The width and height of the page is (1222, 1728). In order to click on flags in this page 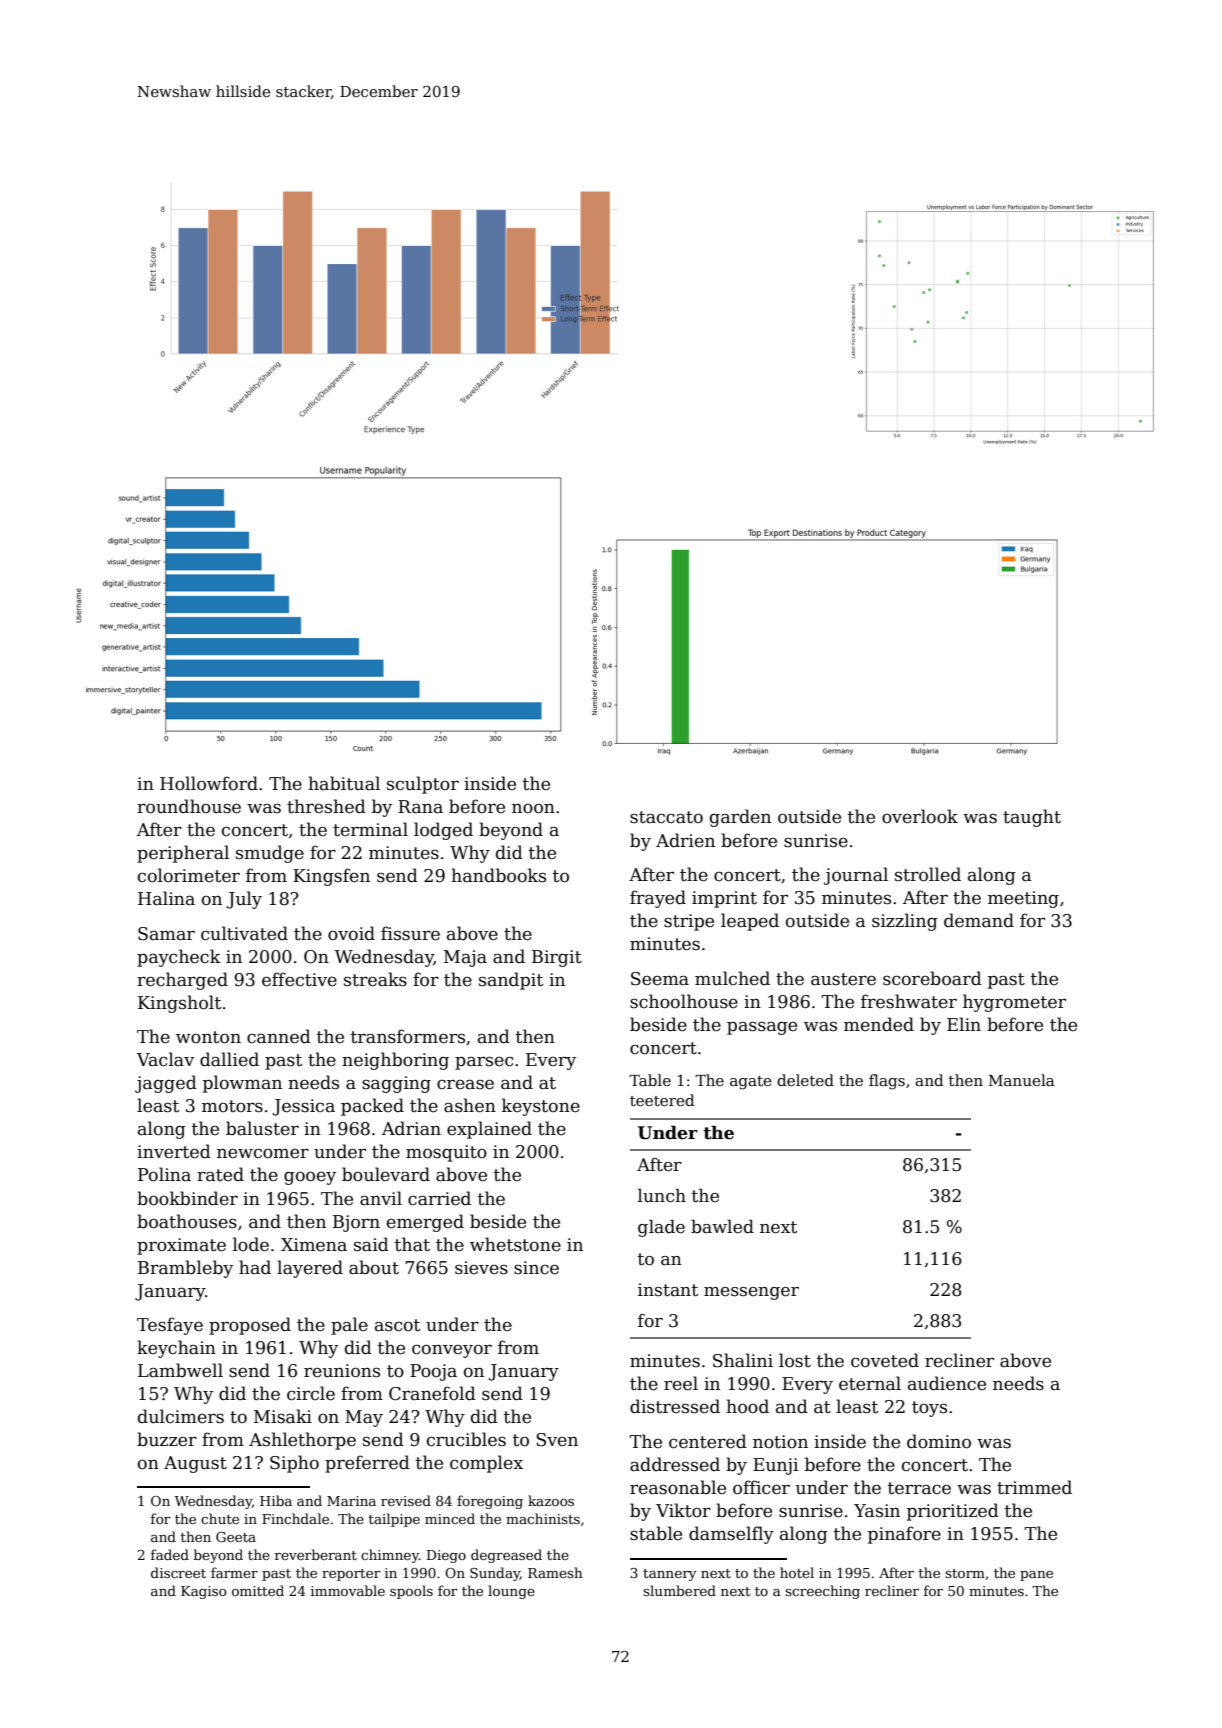, I will do `click(887, 1082)`.
